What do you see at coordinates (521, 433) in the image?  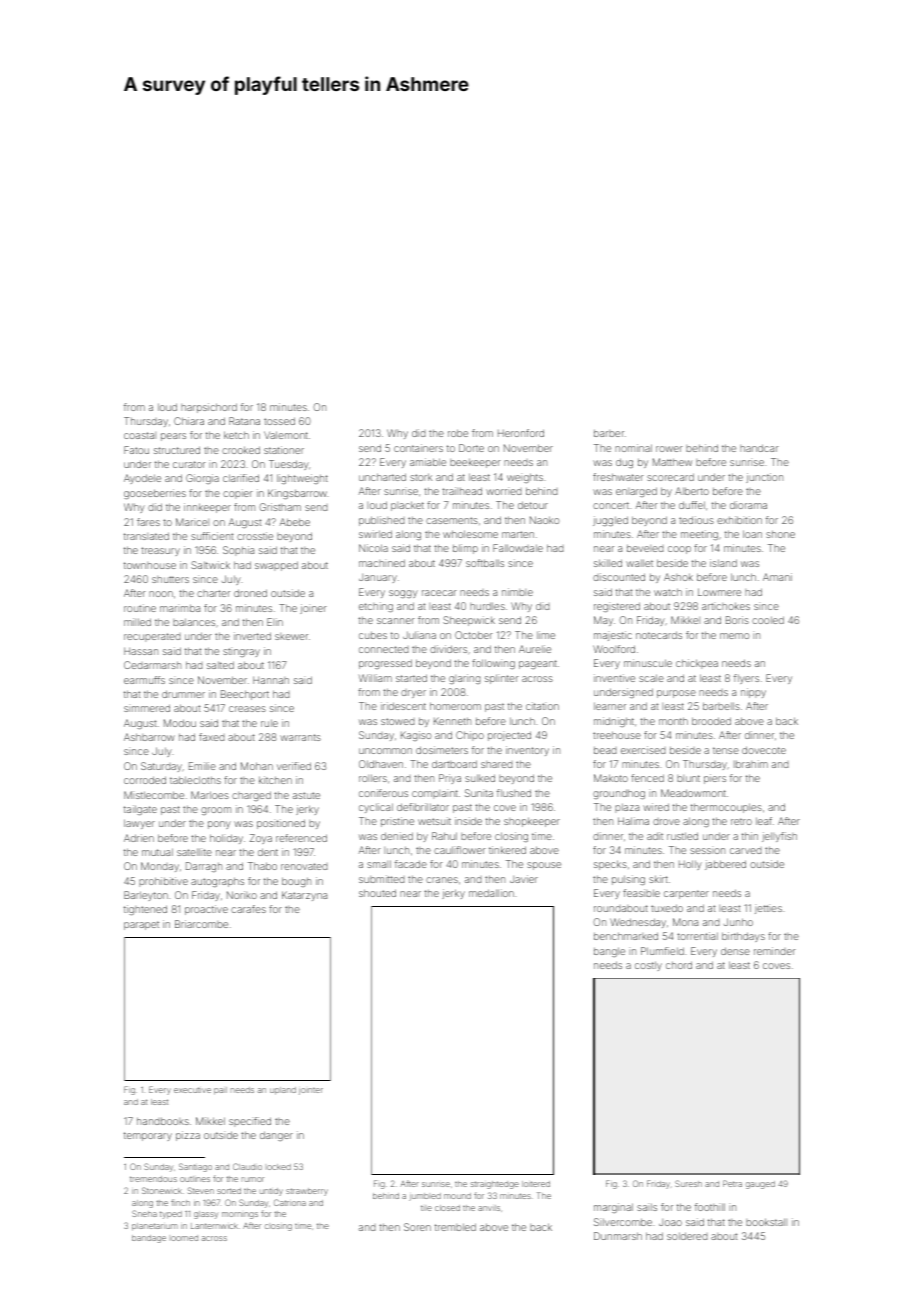 I see `Heronford` at bounding box center [521, 433].
